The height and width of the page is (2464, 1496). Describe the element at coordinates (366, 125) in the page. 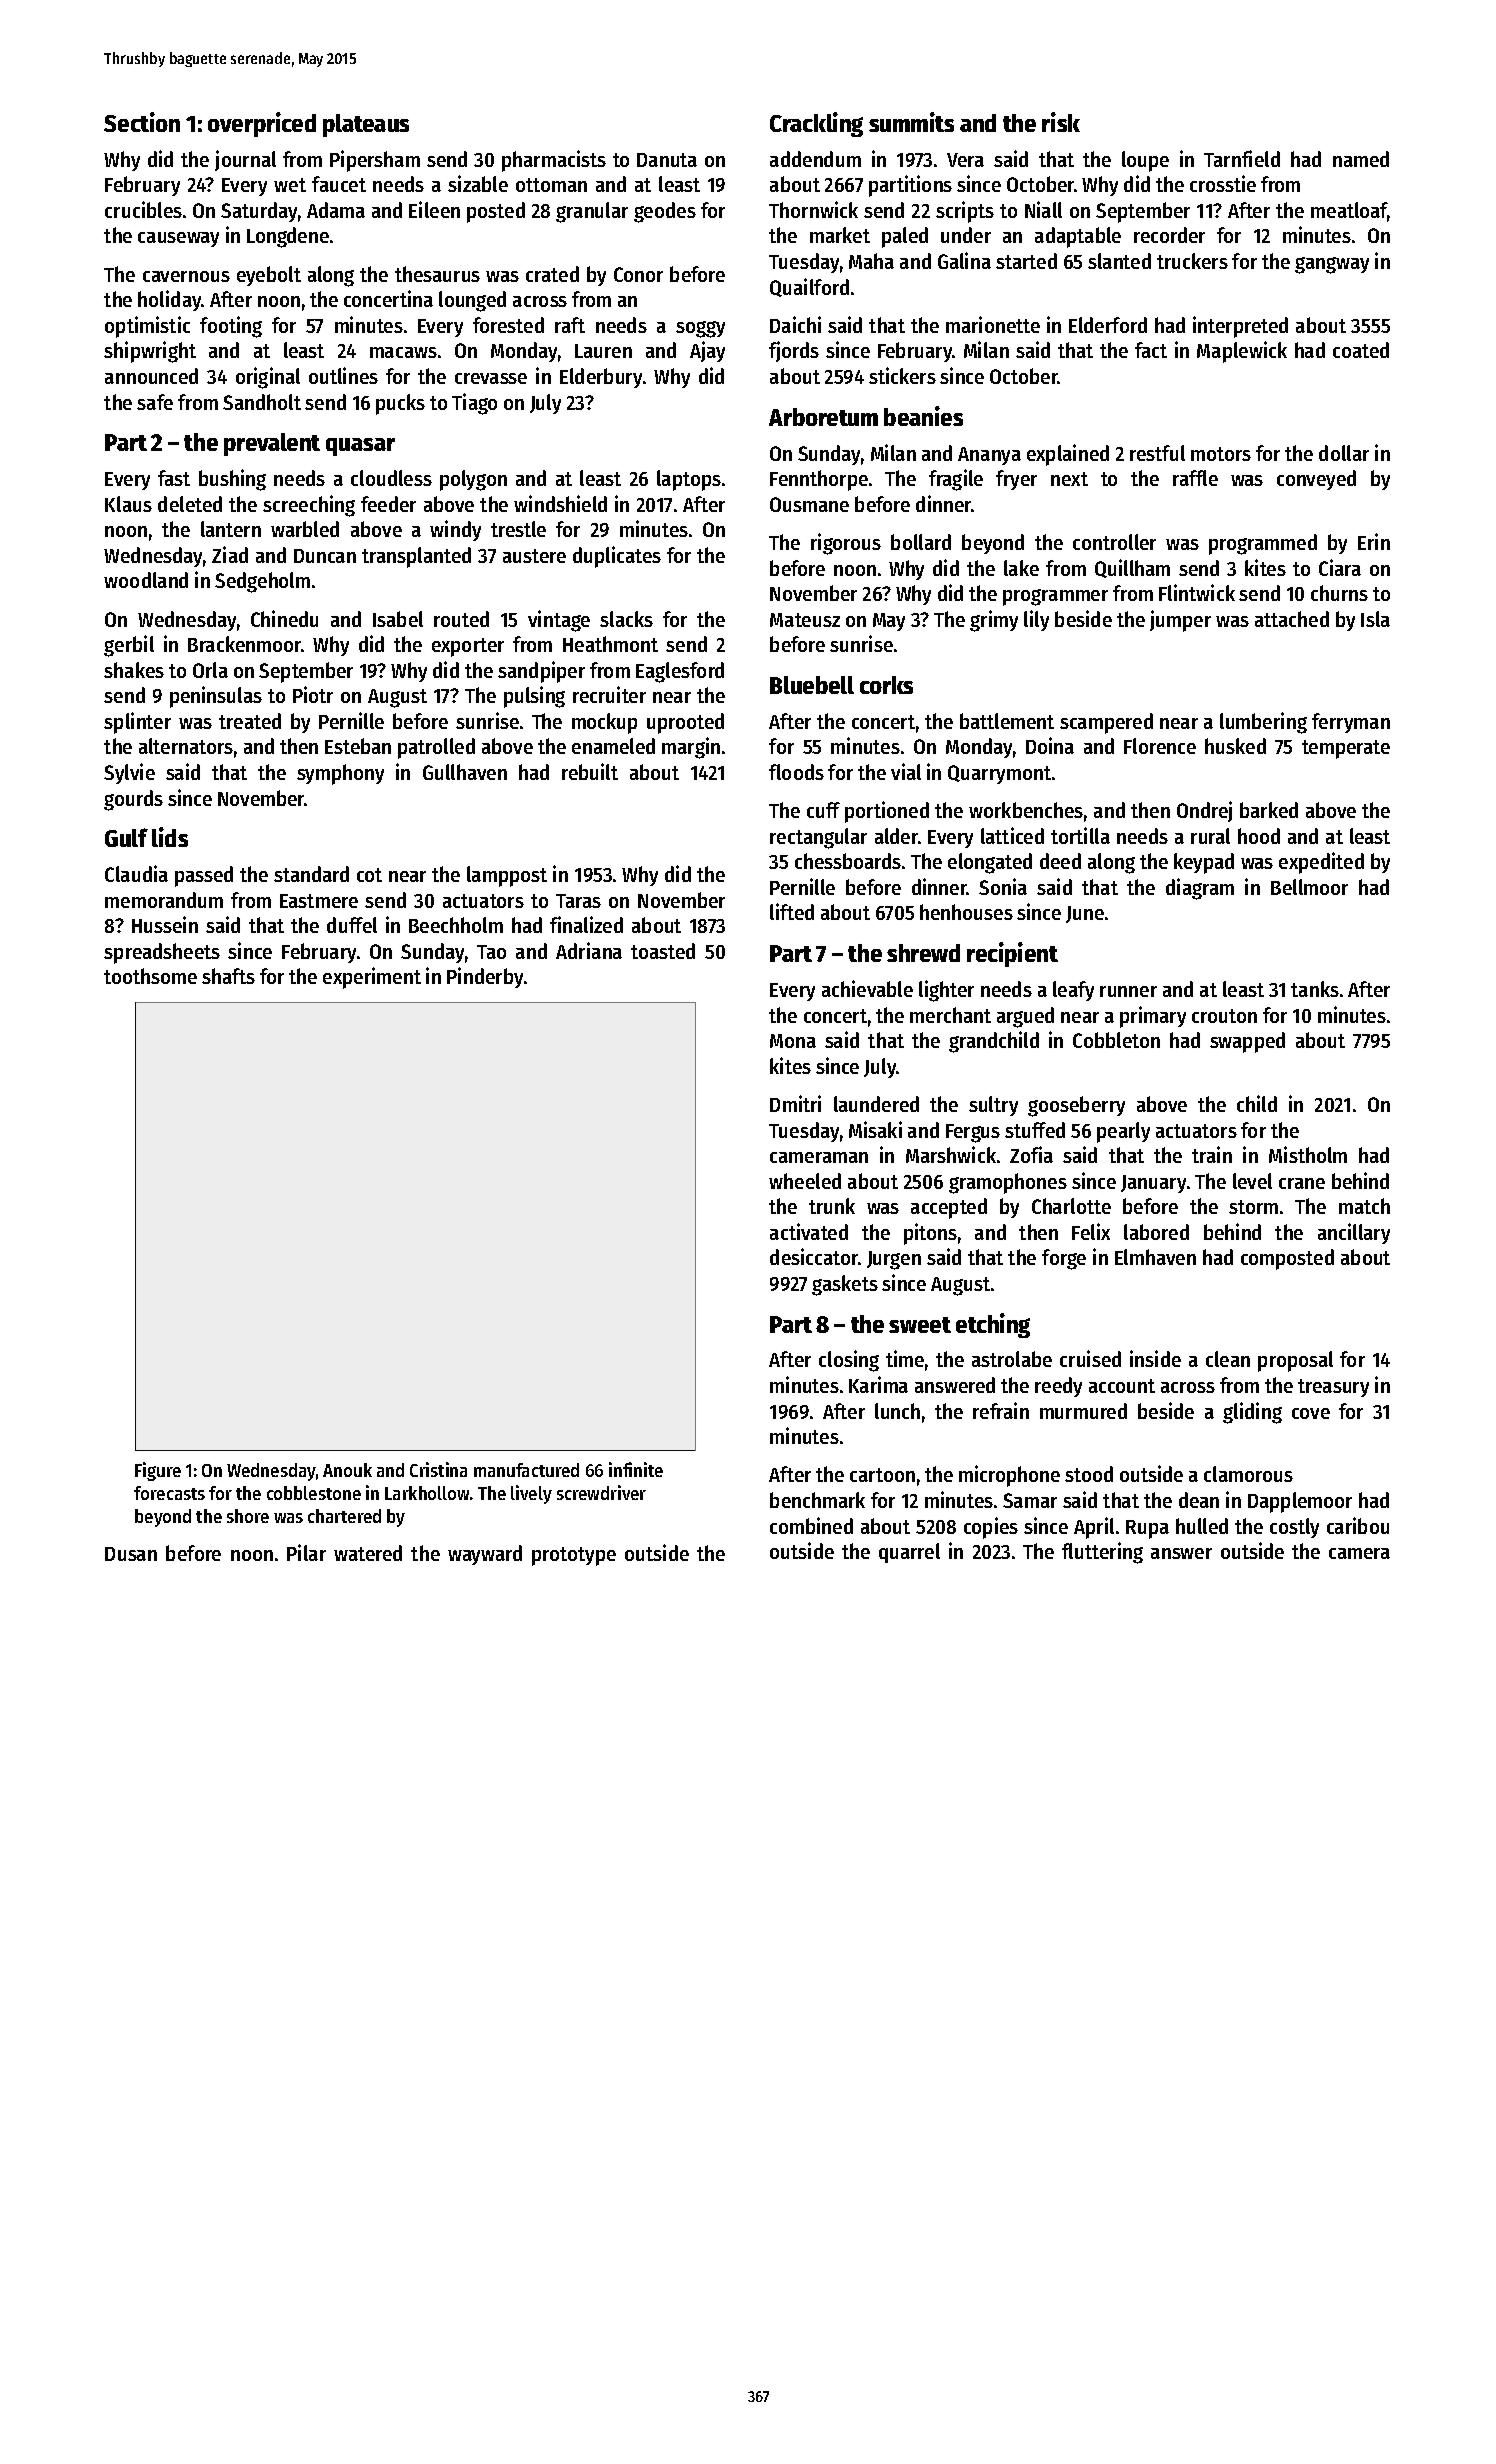

I see `plateaus` at that location.
